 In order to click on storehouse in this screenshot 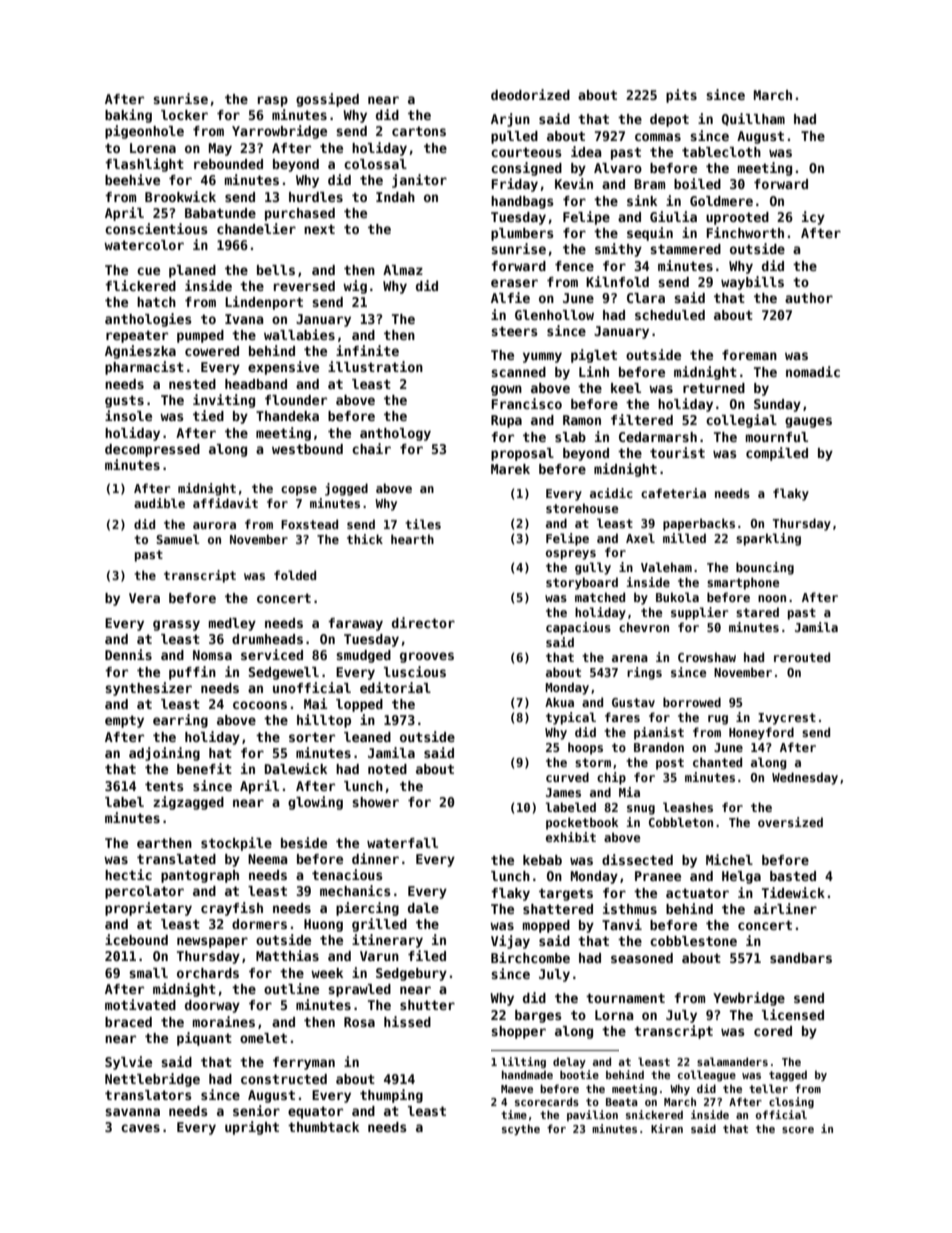, I will do `click(582, 508)`.
